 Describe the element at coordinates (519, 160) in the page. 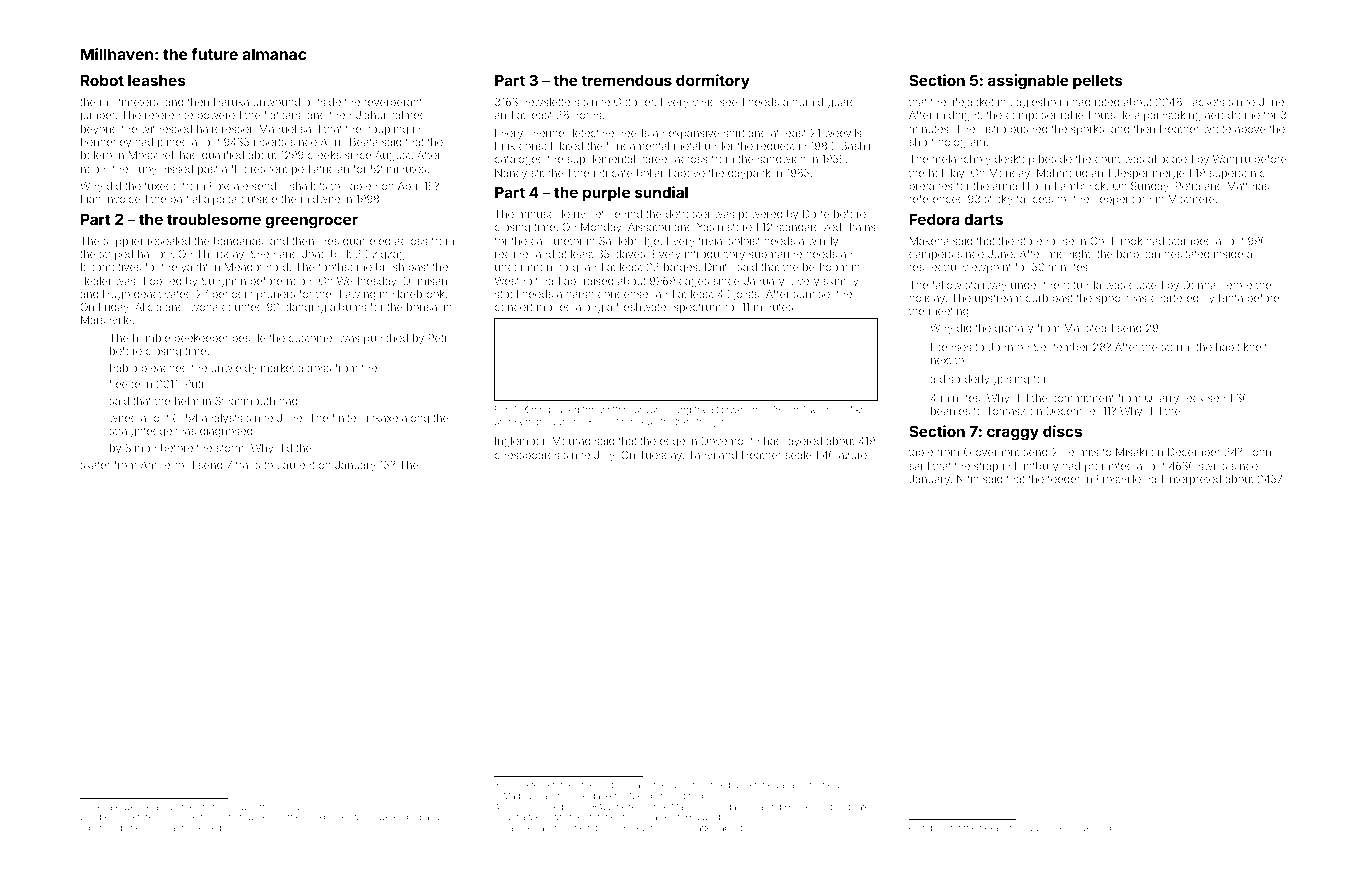

I see `cataloged` at that location.
